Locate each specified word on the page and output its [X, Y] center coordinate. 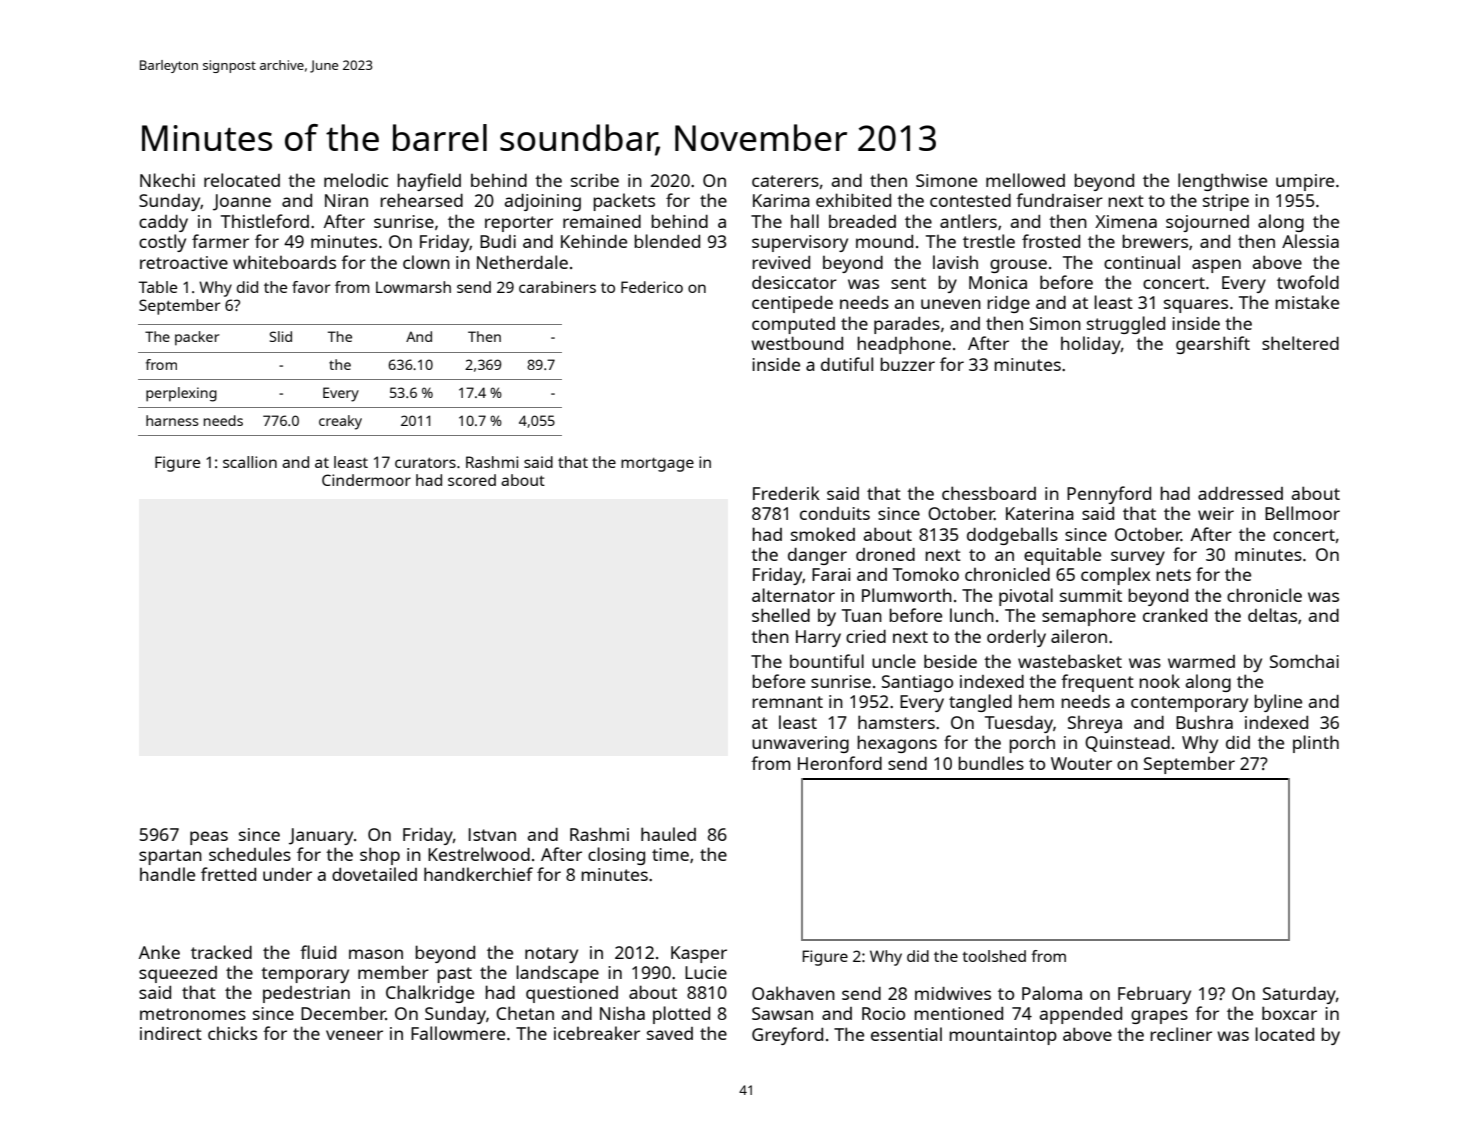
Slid [281, 336]
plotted [681, 1015]
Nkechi [167, 180]
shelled [781, 615]
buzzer [907, 364]
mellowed [1025, 180]
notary [551, 955]
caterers [785, 181]
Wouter [1081, 763]
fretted [228, 874]
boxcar [1289, 1013]
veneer [354, 1035]
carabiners [557, 287]
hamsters [896, 722]
